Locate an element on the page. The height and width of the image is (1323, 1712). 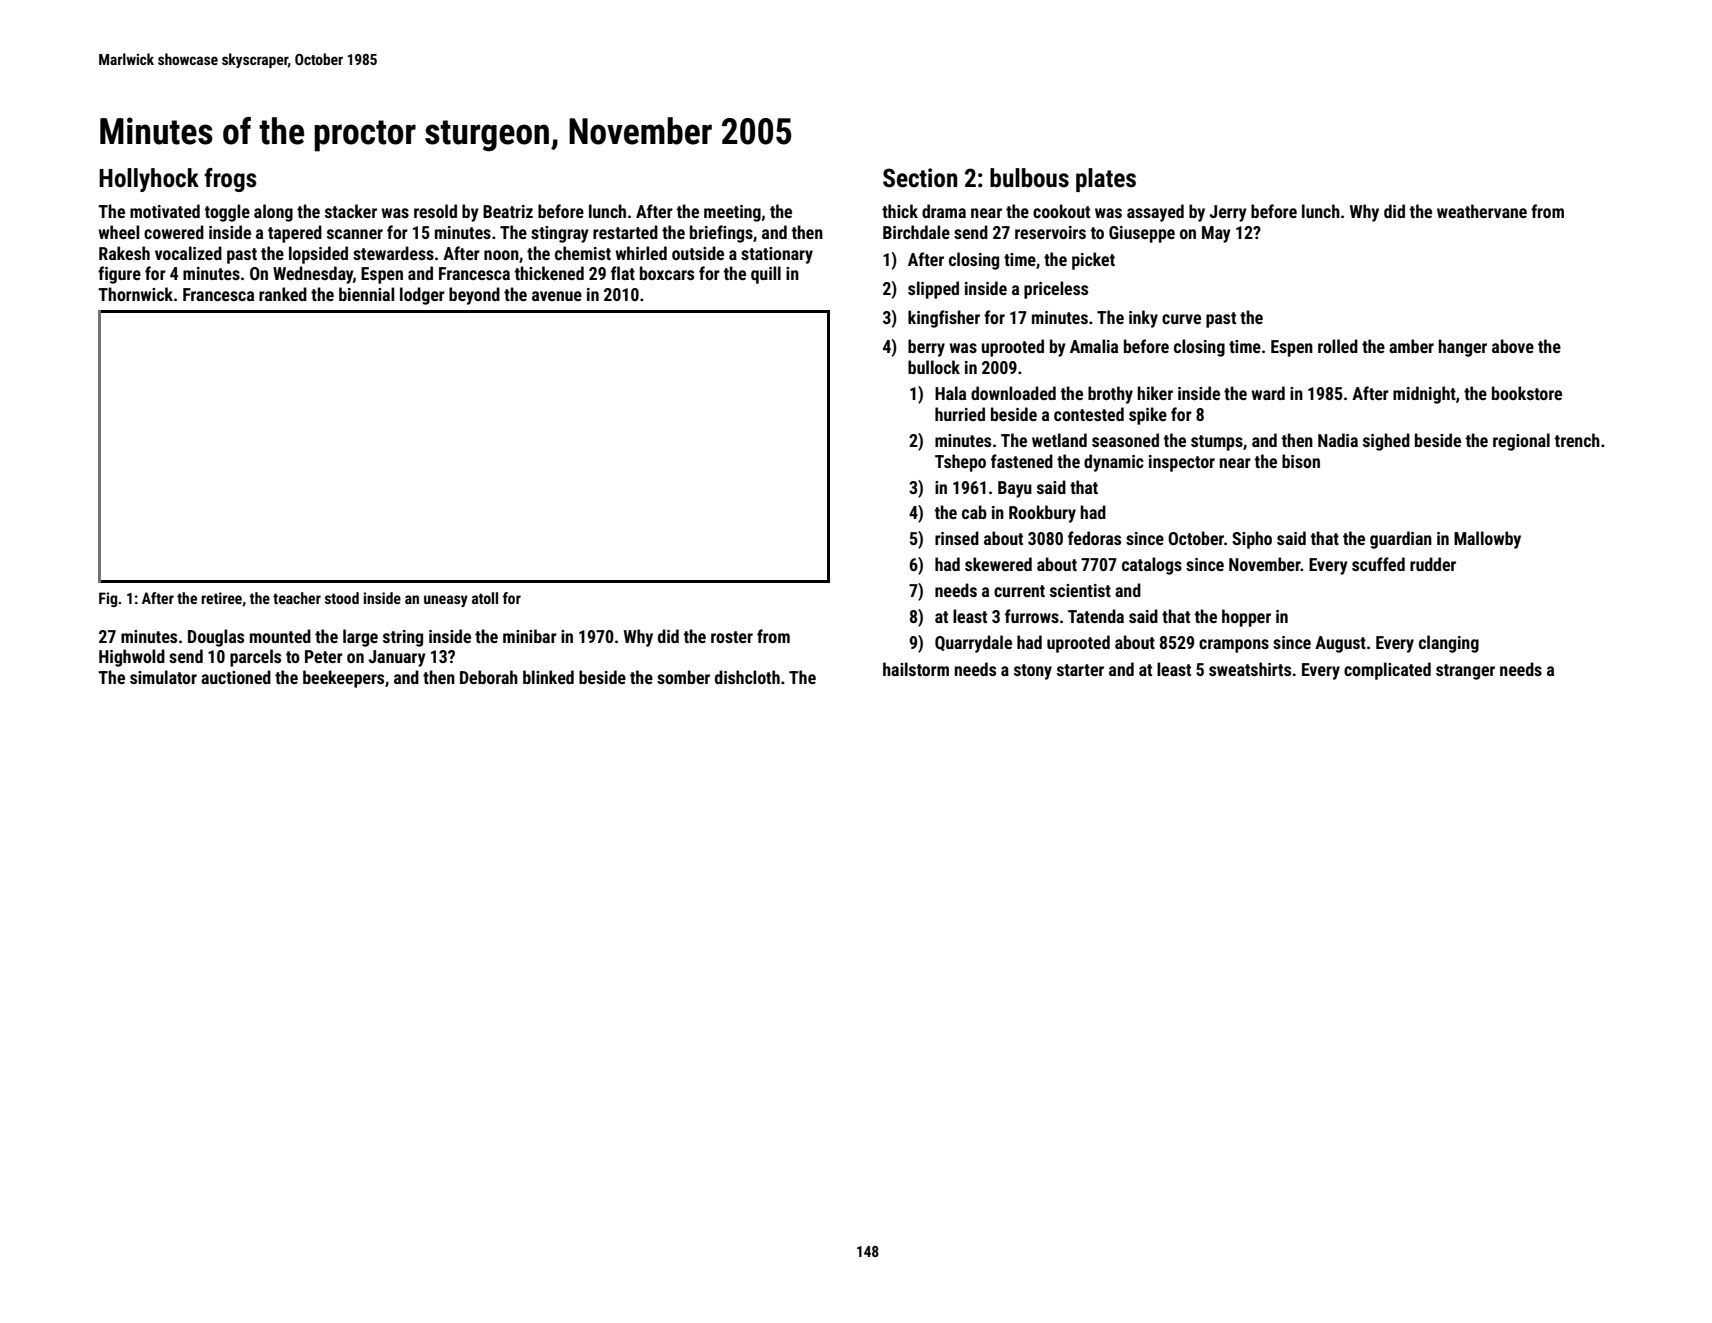
complicated is located at coordinates (1387, 671).
